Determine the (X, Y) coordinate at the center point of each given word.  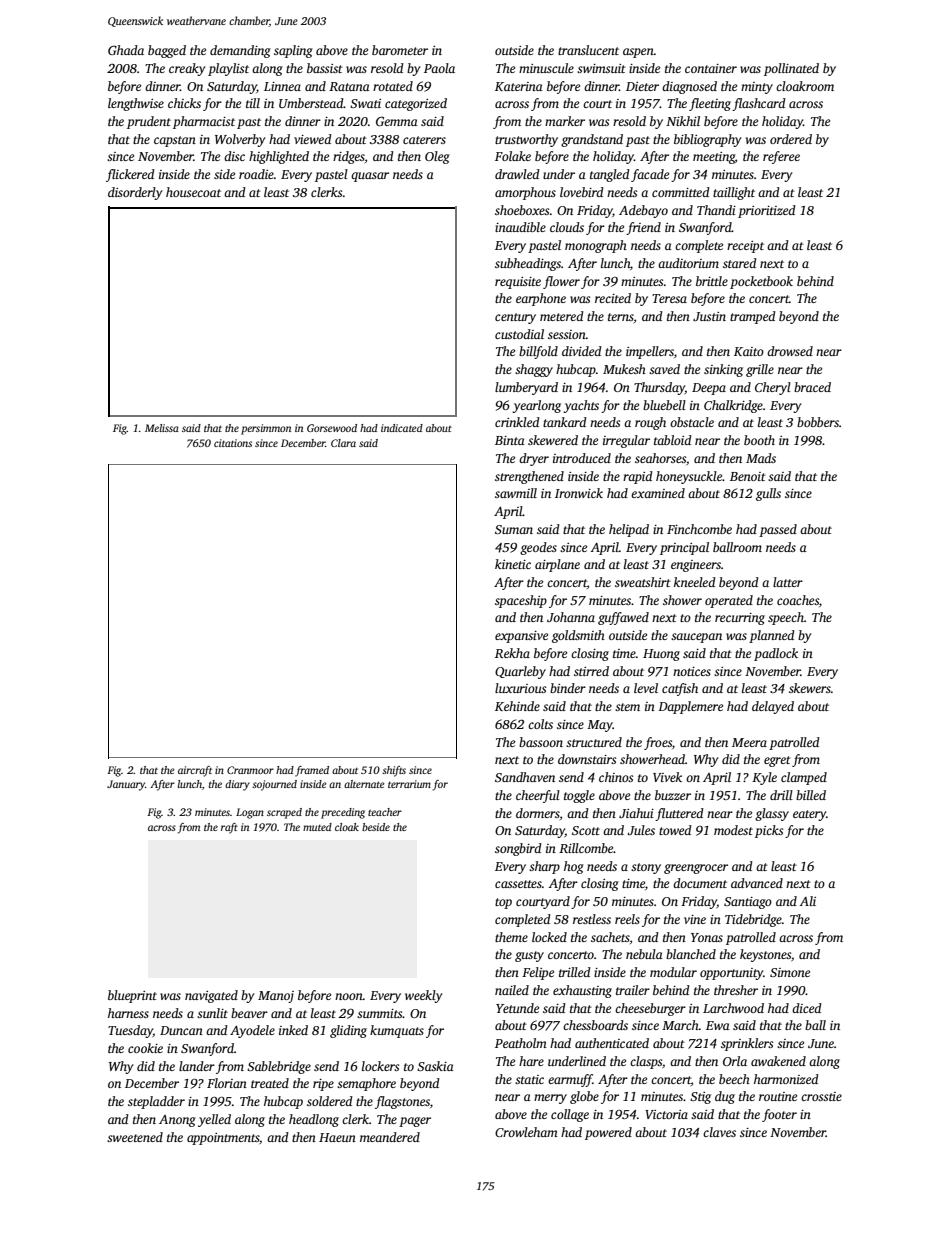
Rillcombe (586, 848)
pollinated (791, 69)
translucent (588, 50)
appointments (223, 1139)
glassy (772, 814)
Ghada (126, 50)
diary (237, 785)
